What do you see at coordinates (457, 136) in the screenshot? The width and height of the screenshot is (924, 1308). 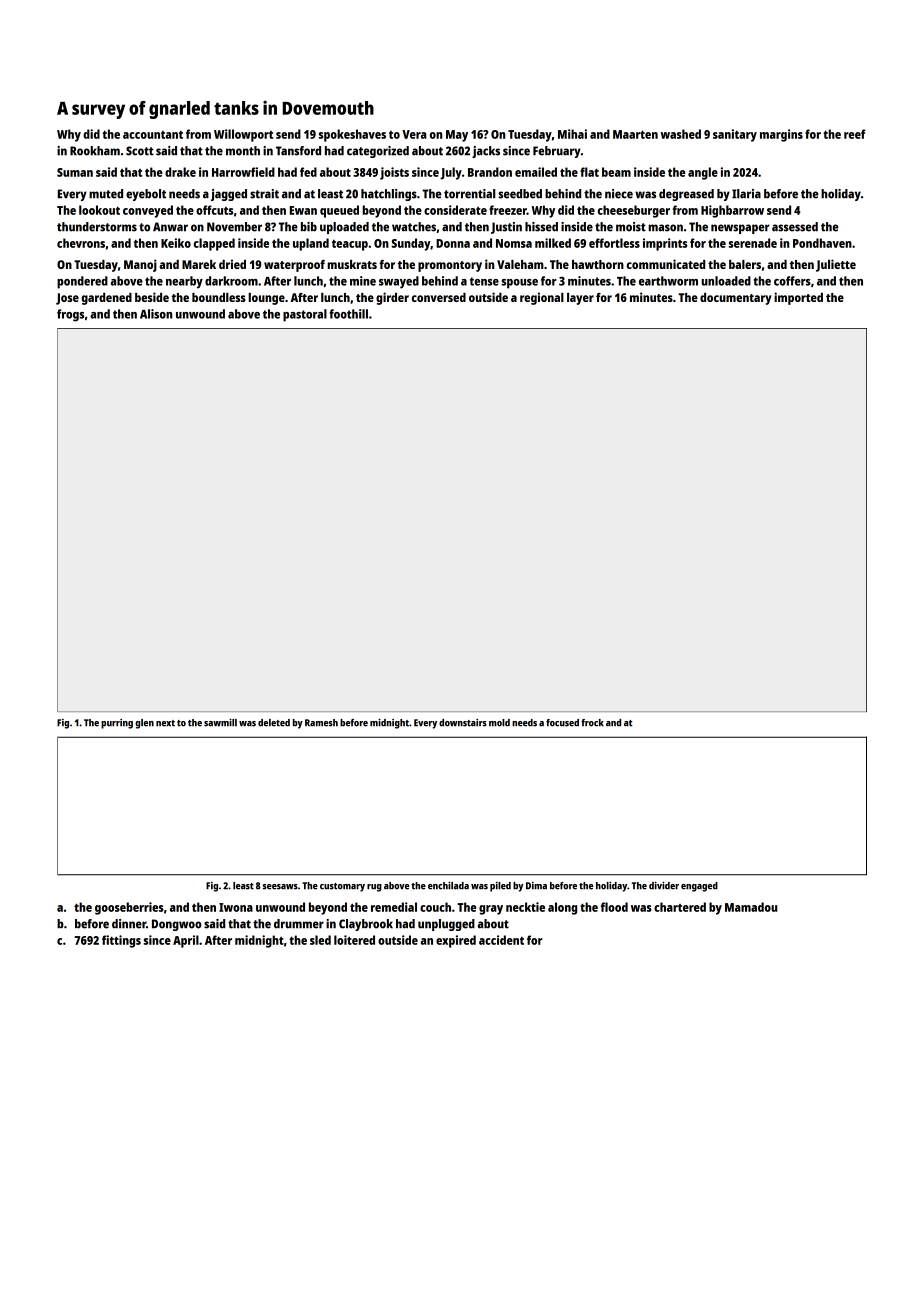 I see `May` at bounding box center [457, 136].
